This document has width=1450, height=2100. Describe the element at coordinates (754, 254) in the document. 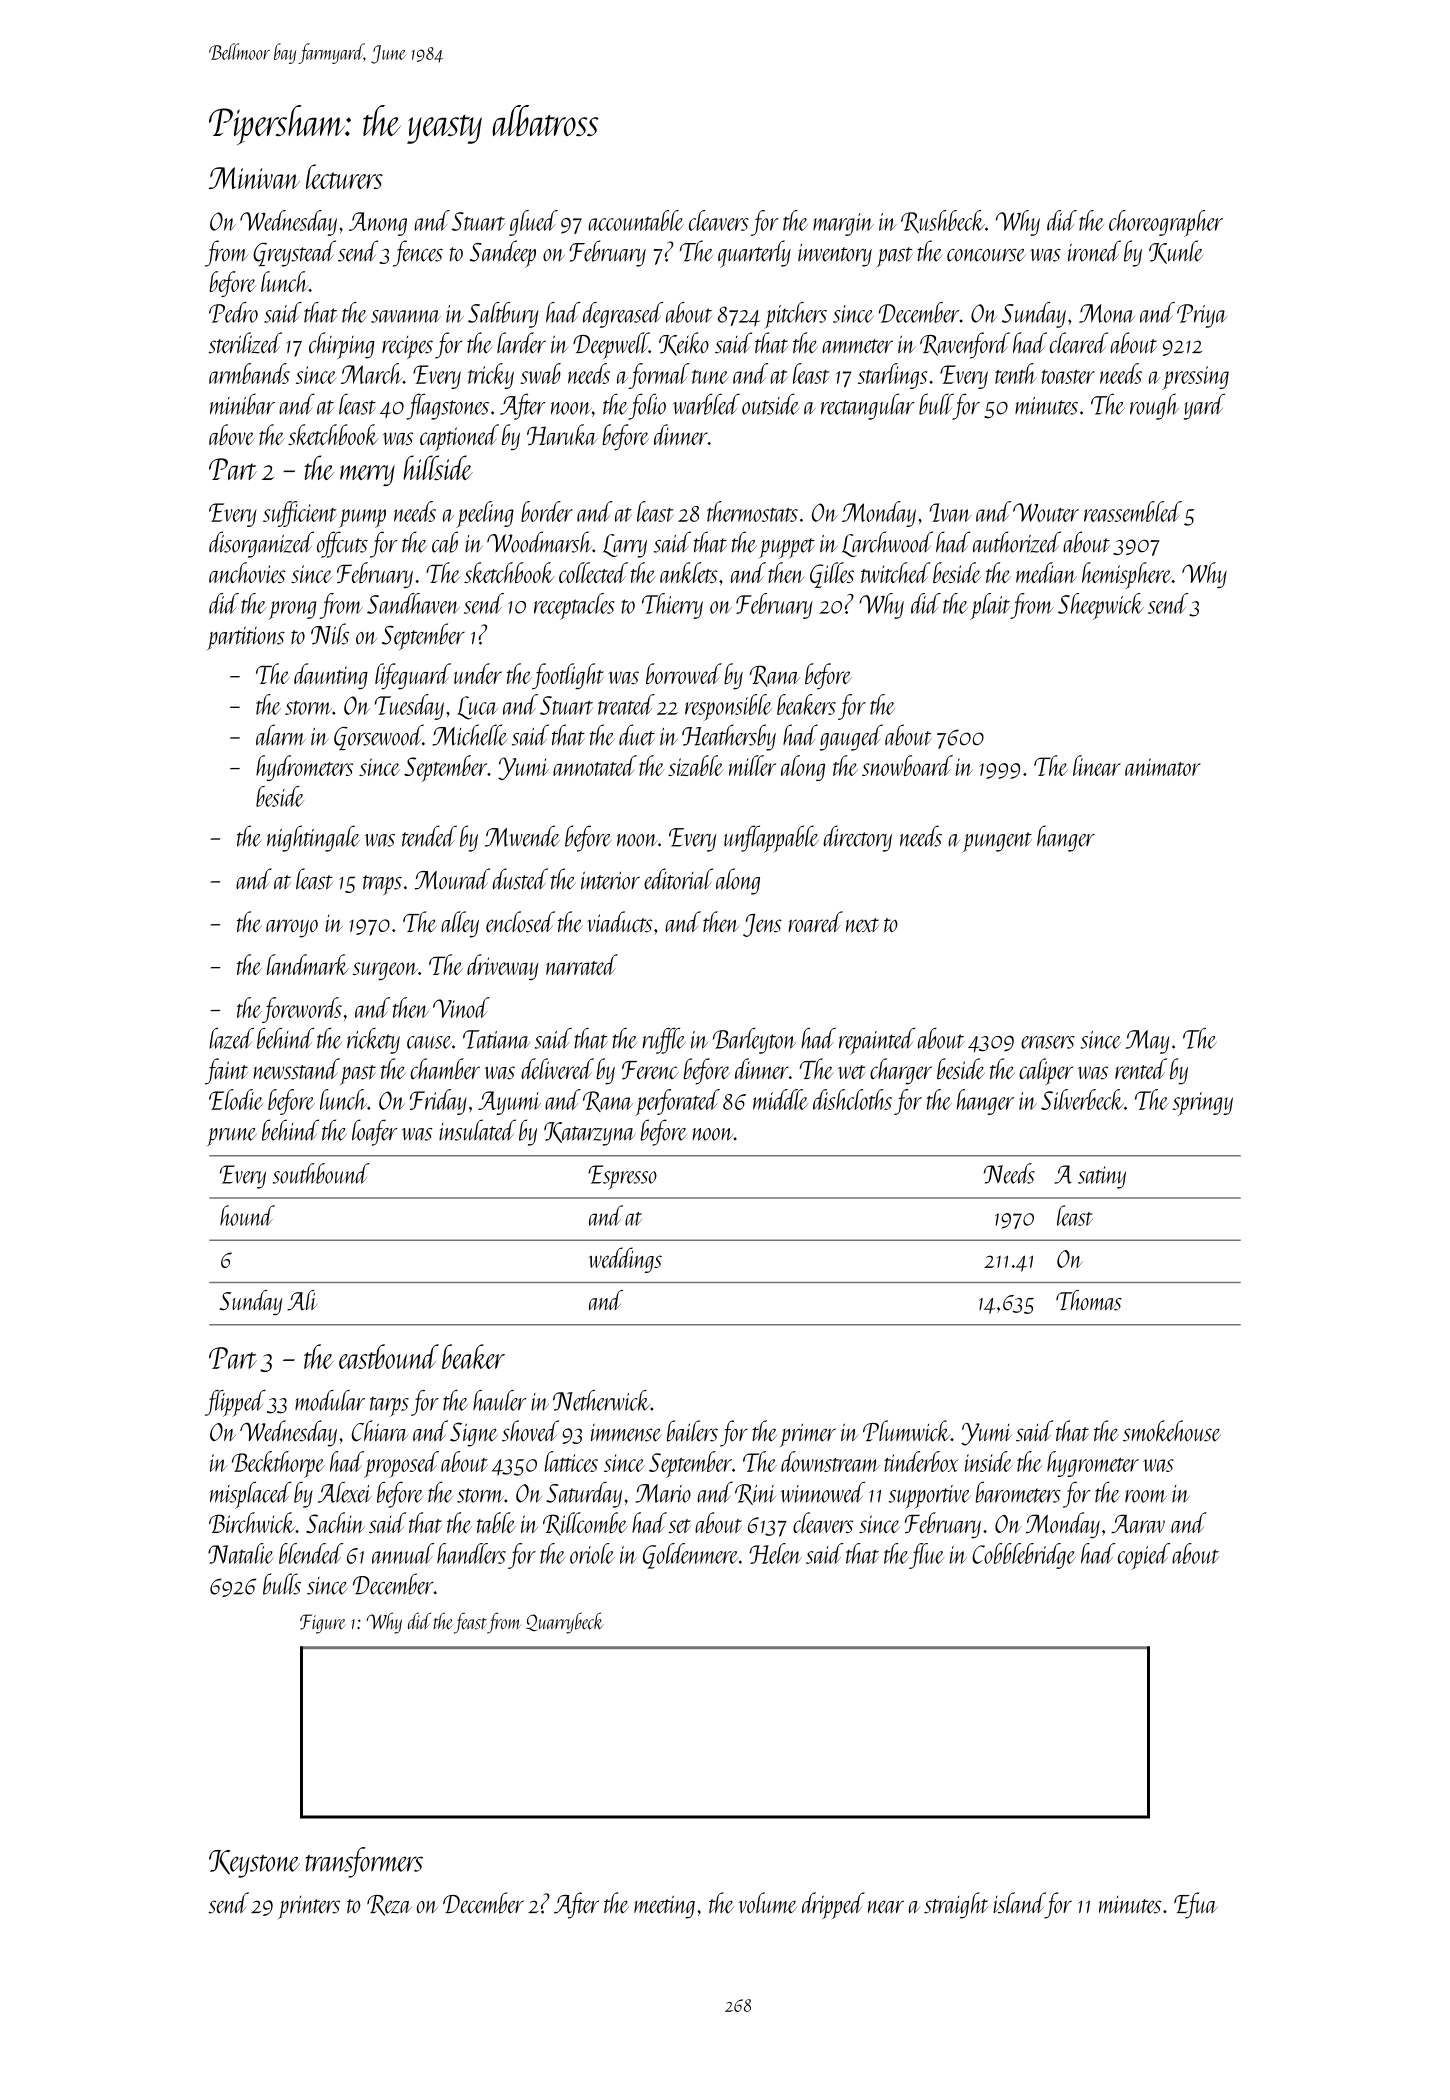

I see `quarterly` at that location.
